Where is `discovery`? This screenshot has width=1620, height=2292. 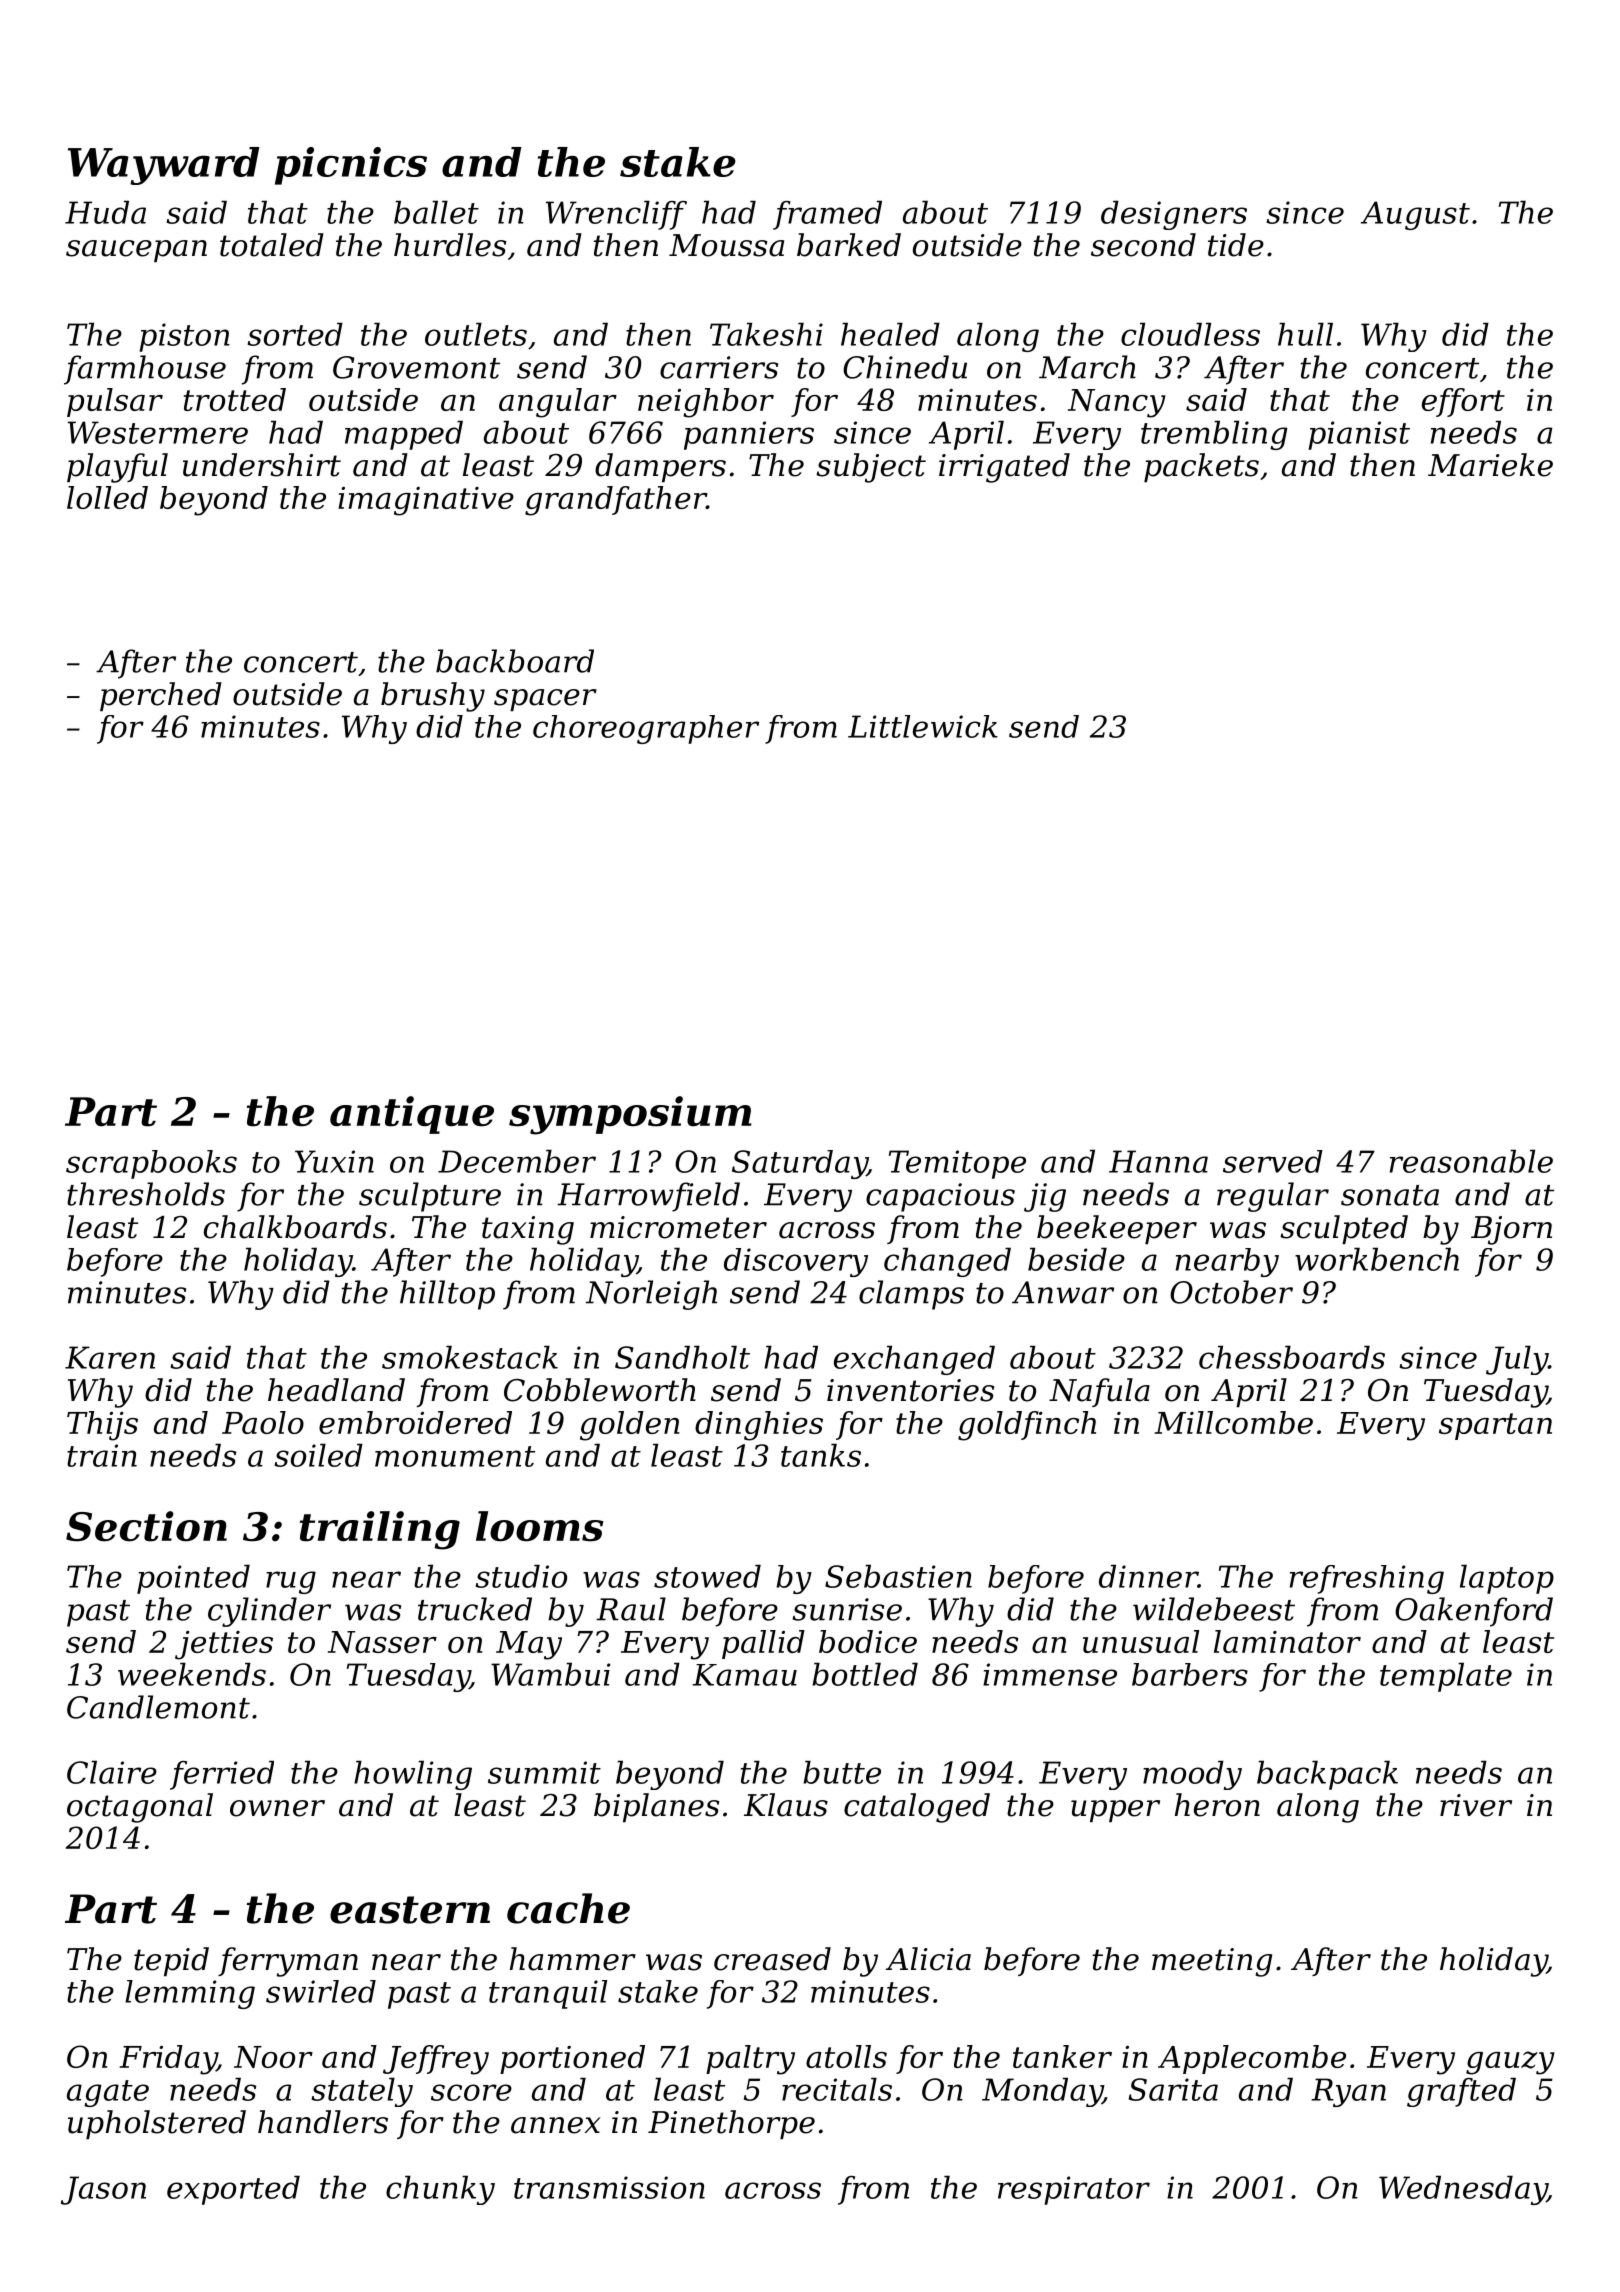
discovery is located at coordinates (796, 1262).
